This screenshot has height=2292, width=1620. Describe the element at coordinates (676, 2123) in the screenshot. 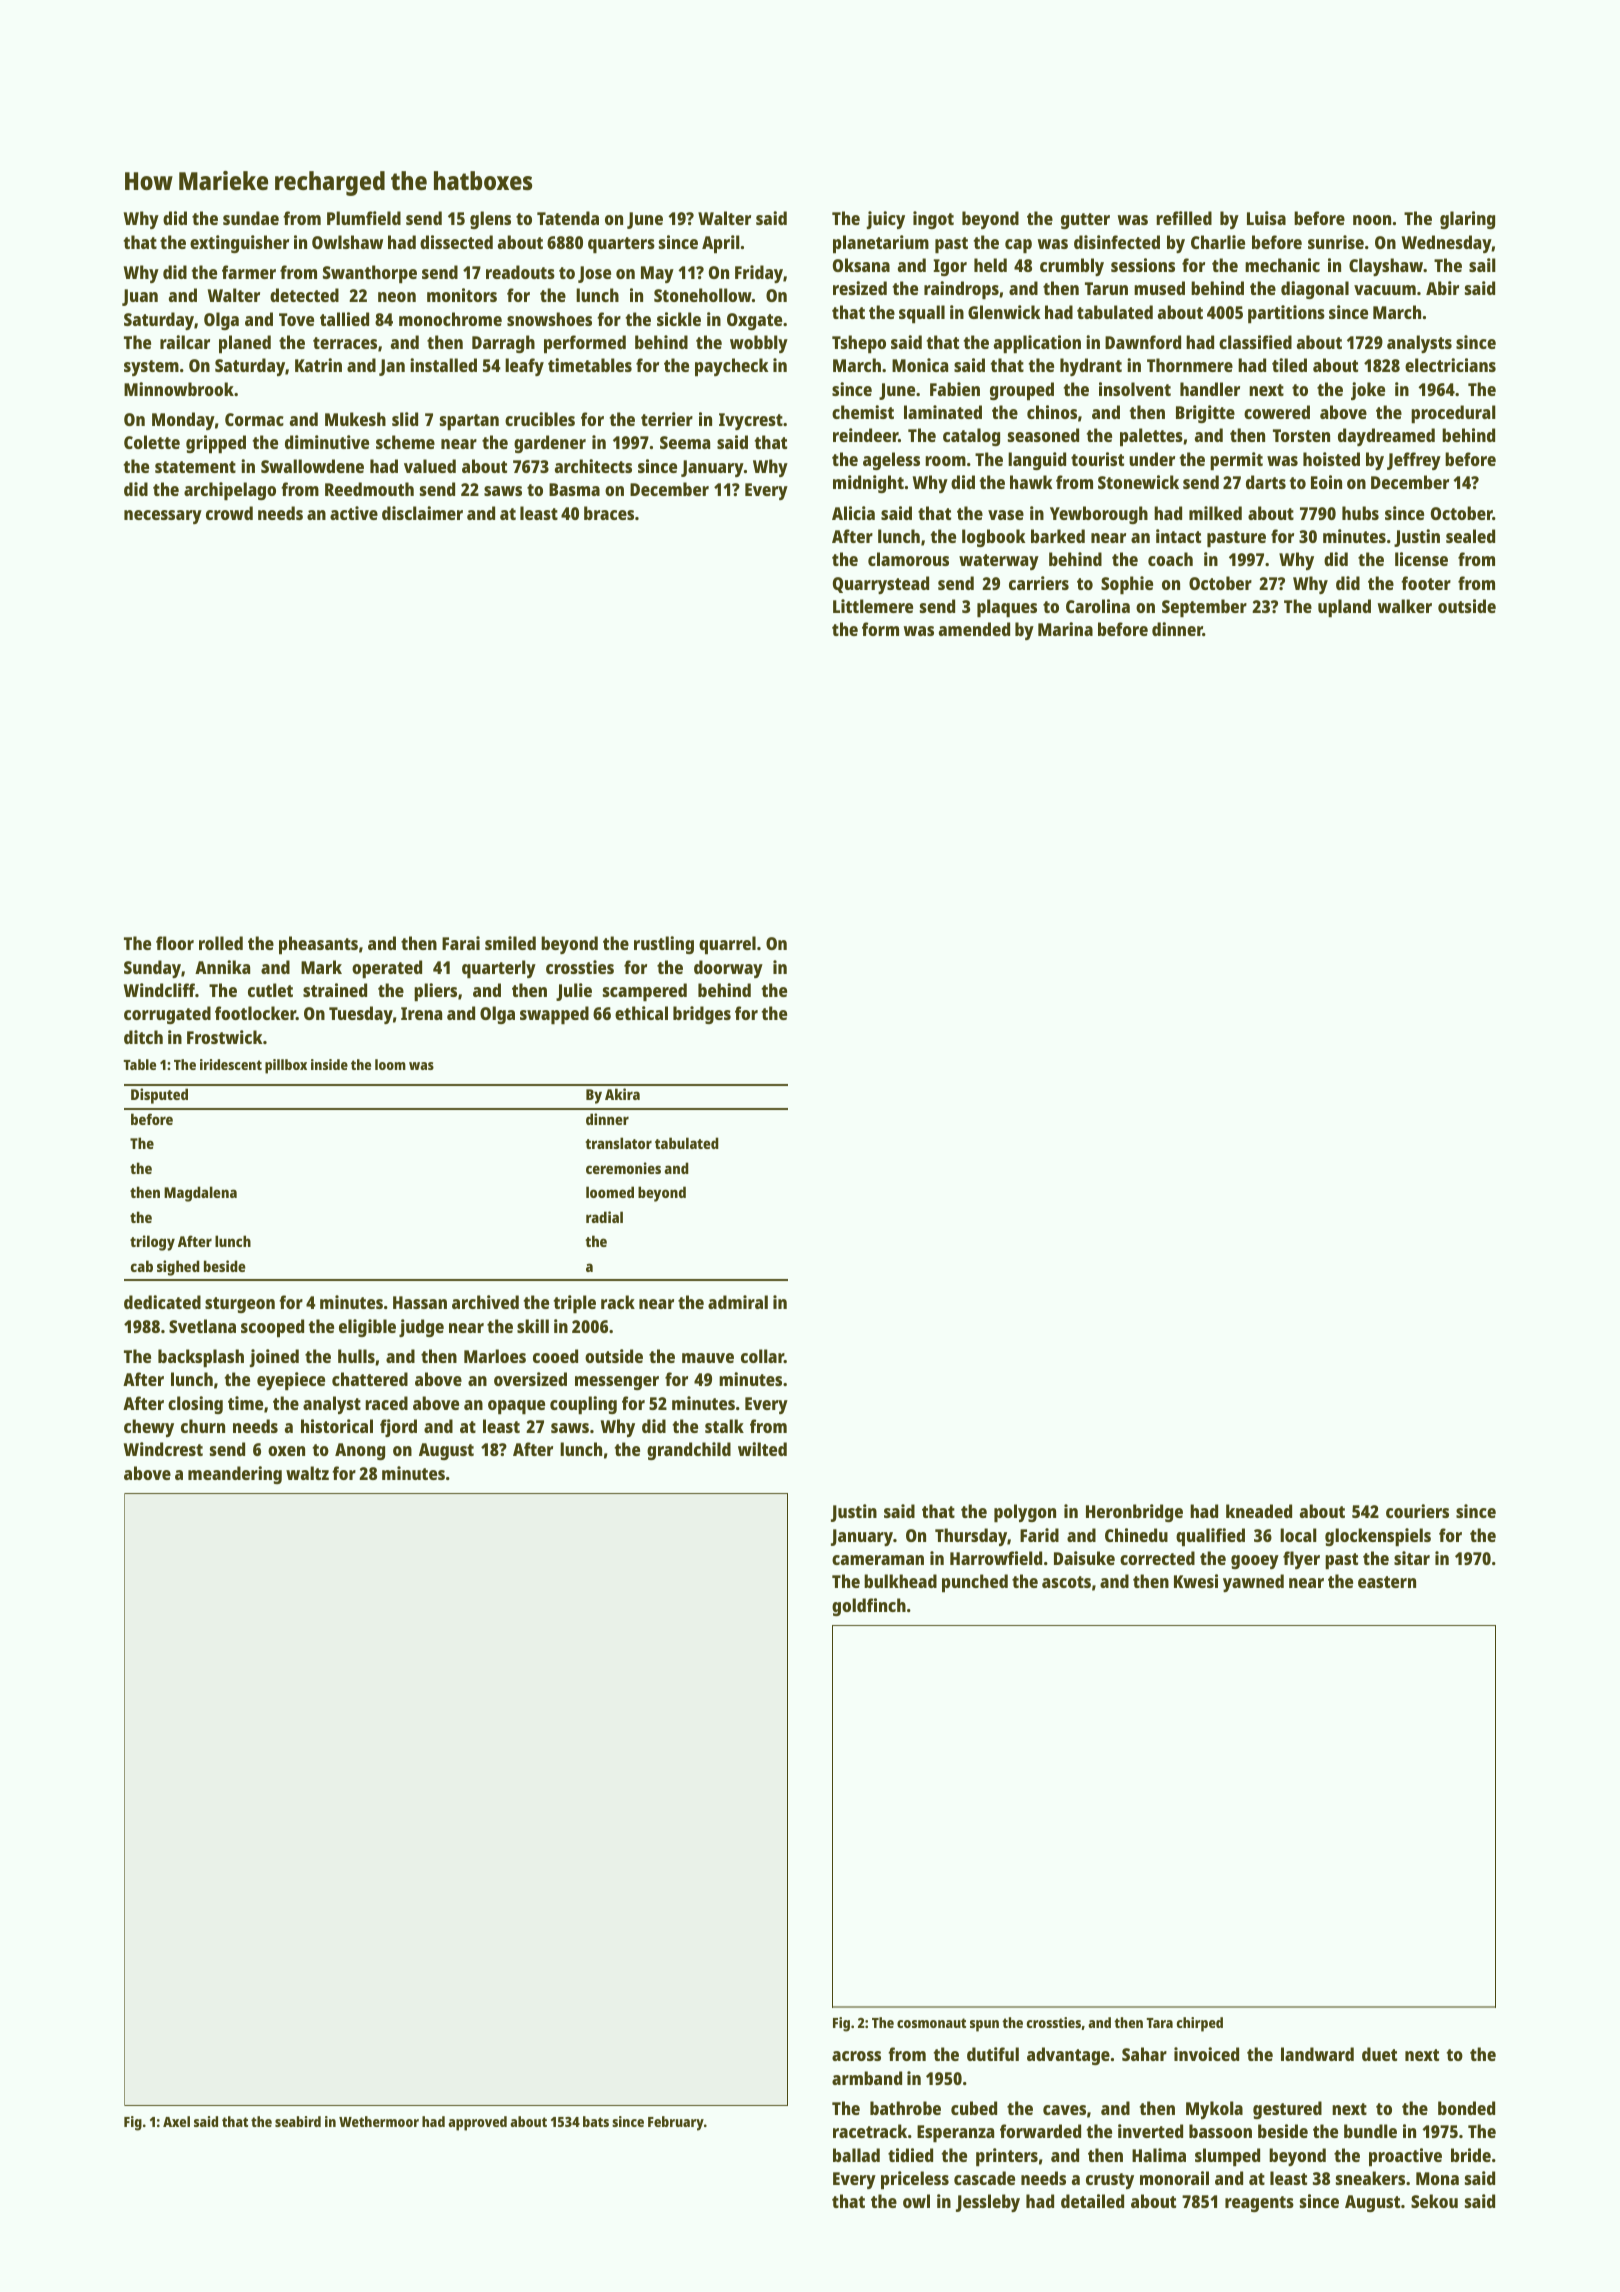

I see `February` at that location.
